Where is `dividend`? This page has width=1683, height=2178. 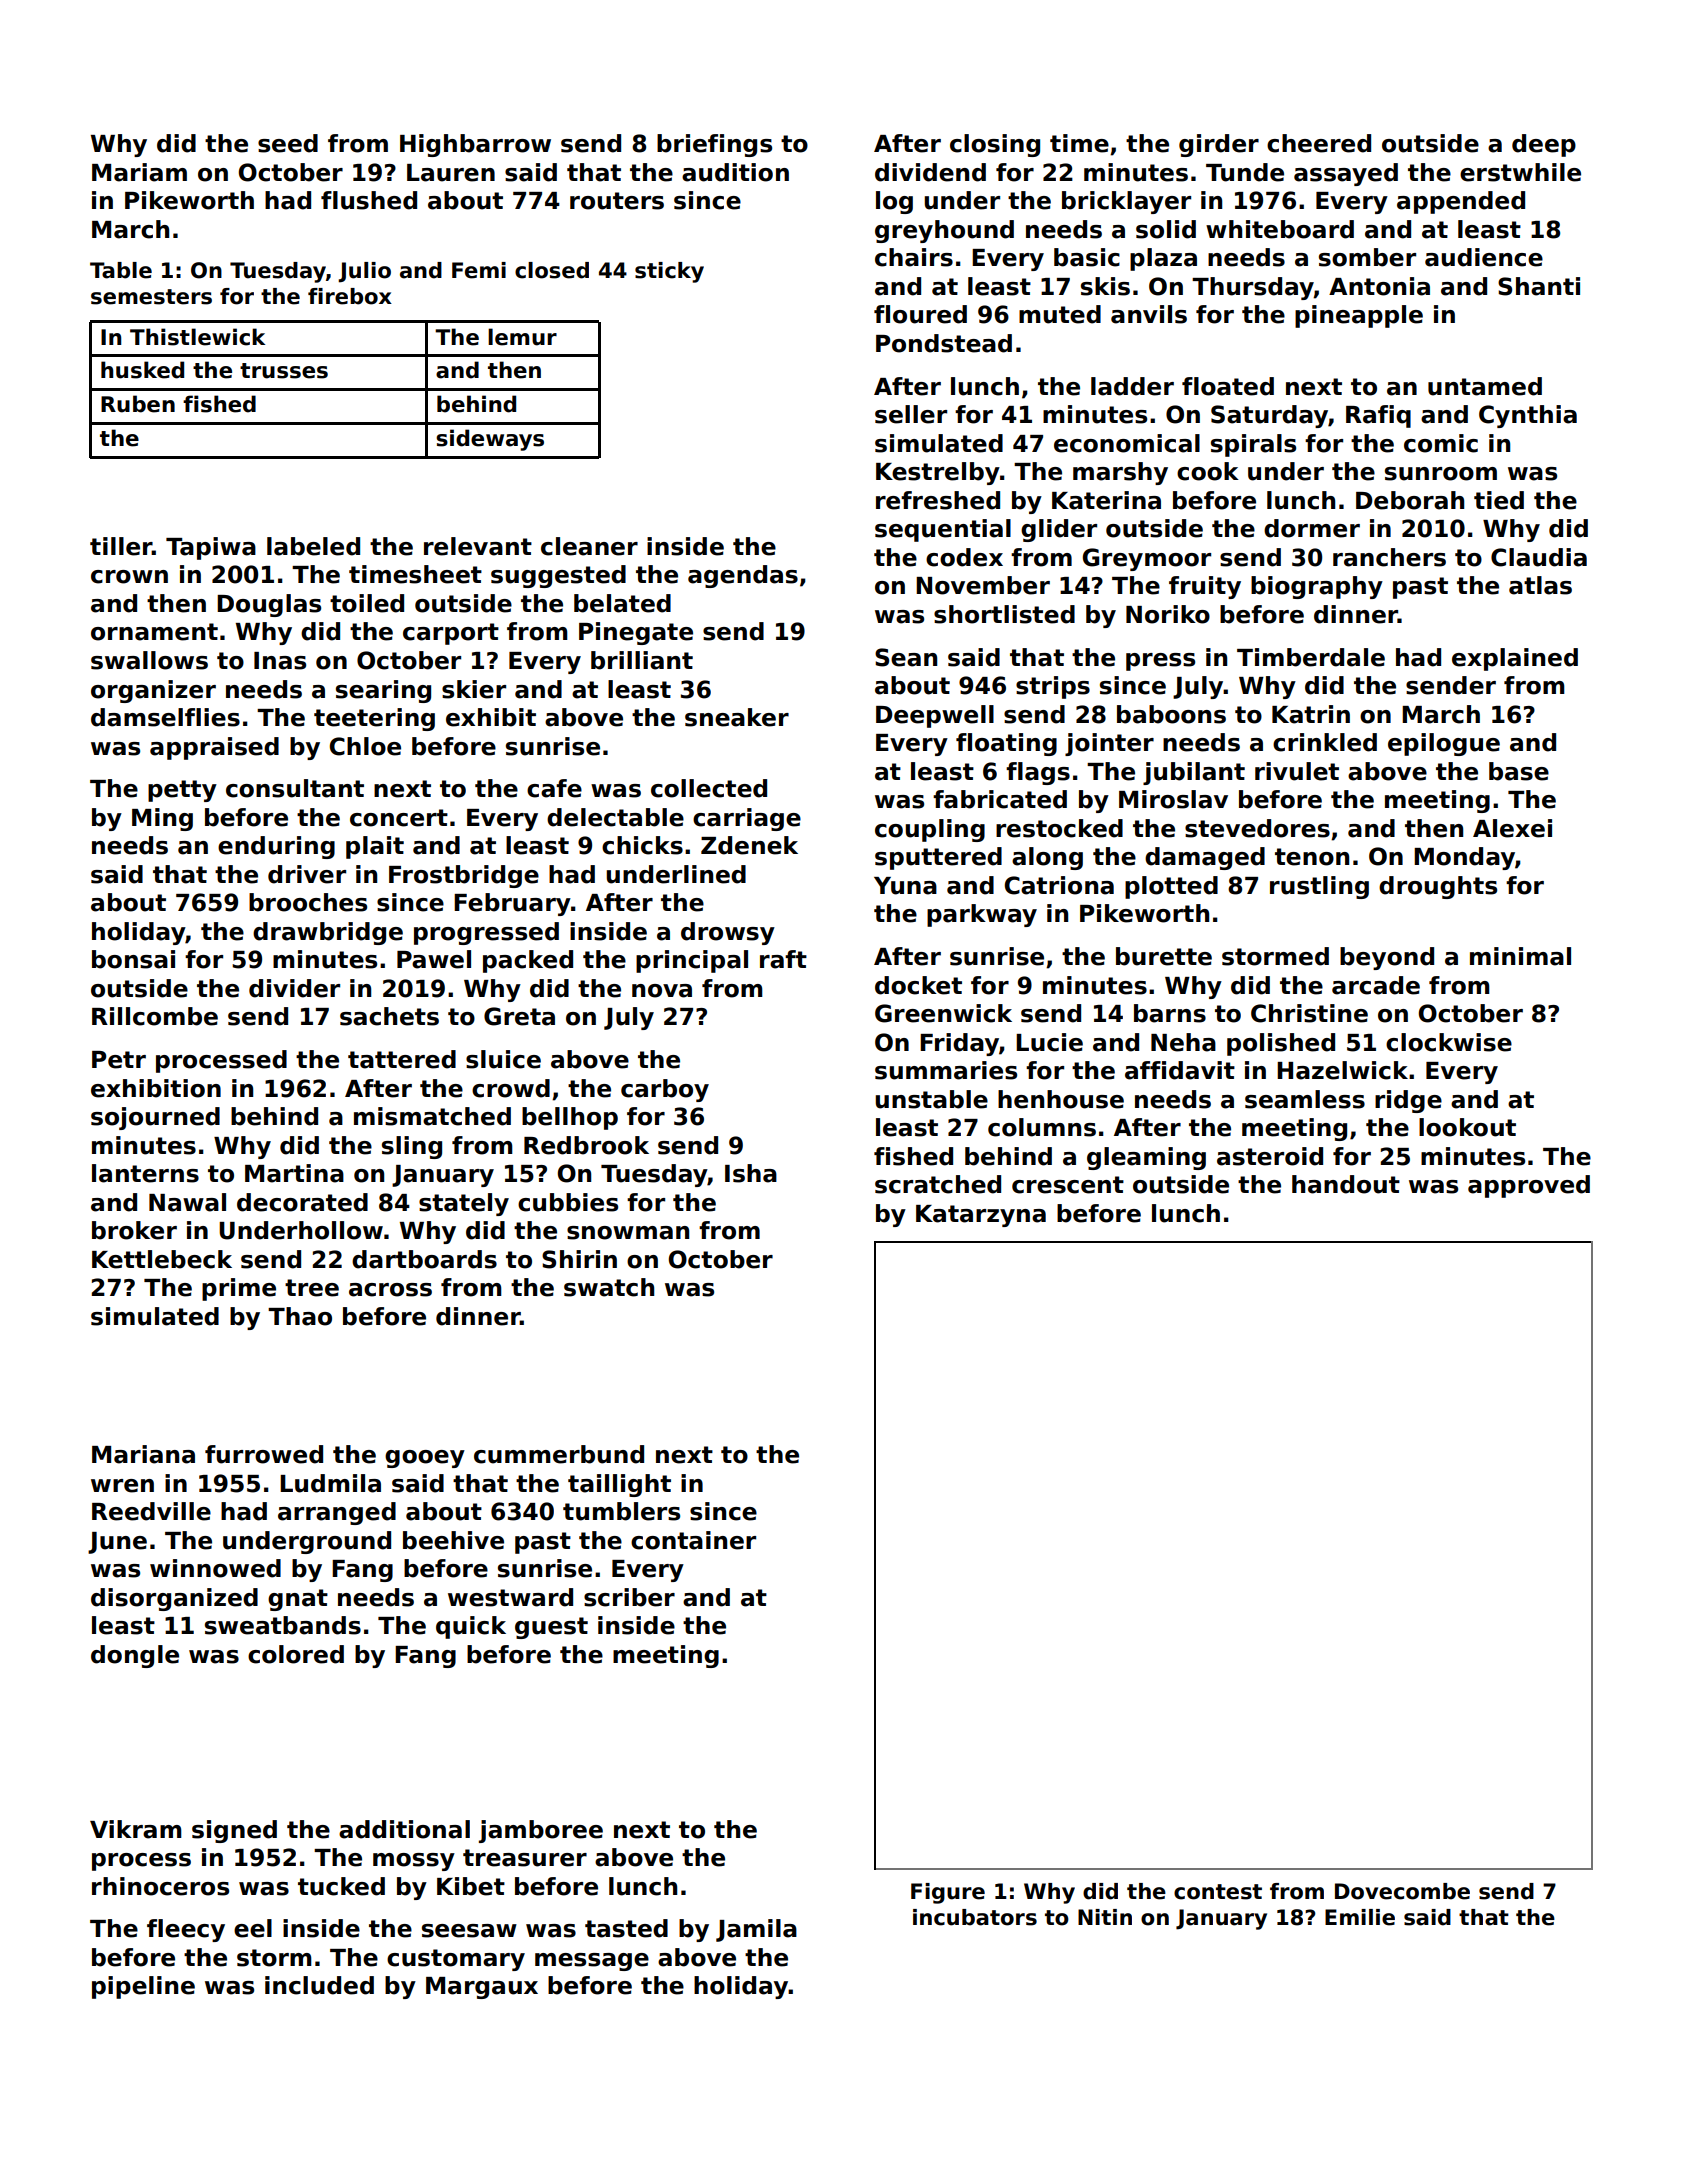
dividend is located at coordinates (930, 172).
